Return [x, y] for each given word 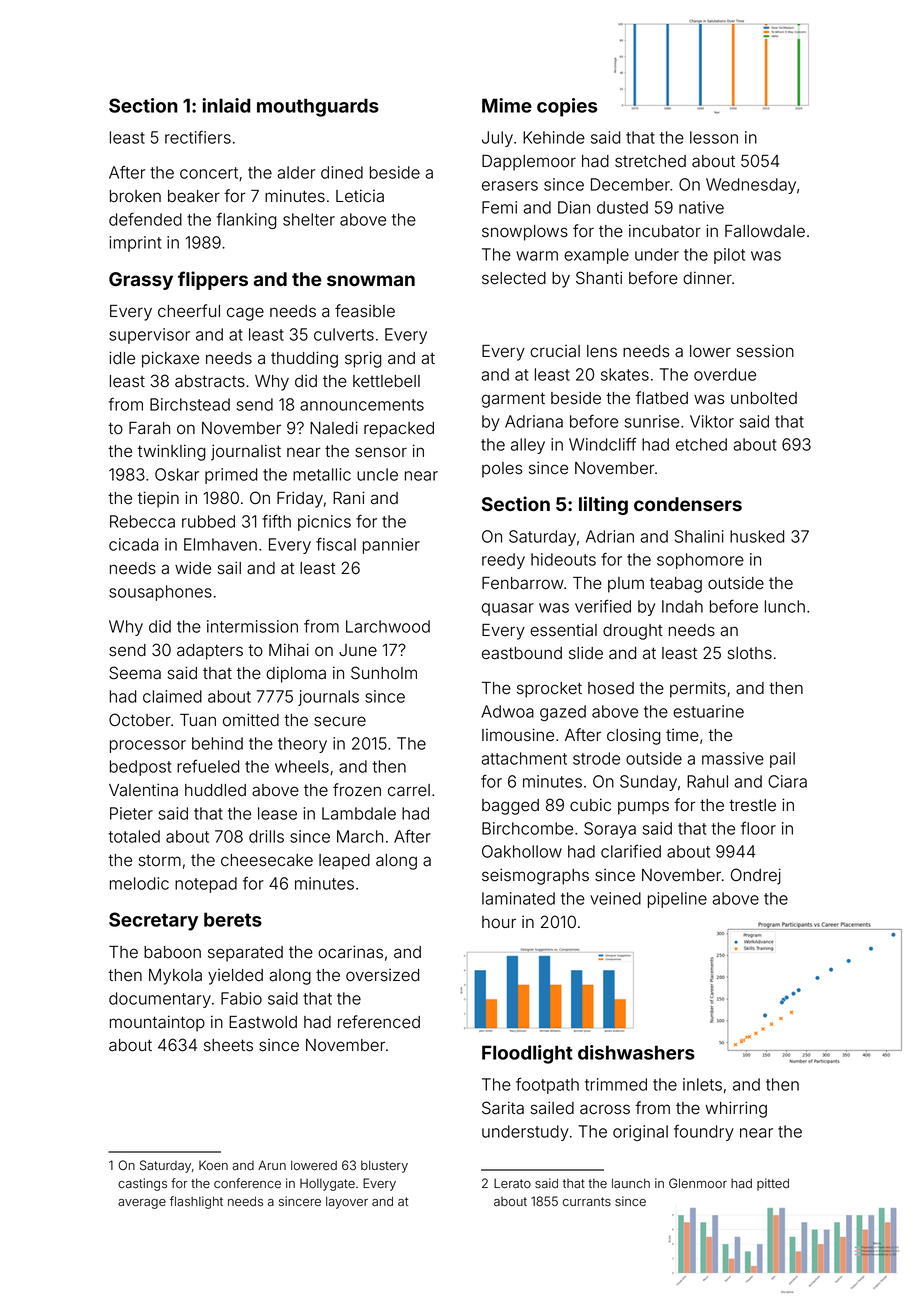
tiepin [158, 499]
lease [277, 813]
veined [615, 898]
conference [247, 1183]
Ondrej [756, 876]
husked [757, 536]
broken [135, 196]
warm [537, 256]
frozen [357, 790]
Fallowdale [765, 231]
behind [217, 743]
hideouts [563, 559]
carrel [409, 790]
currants [587, 1201]
